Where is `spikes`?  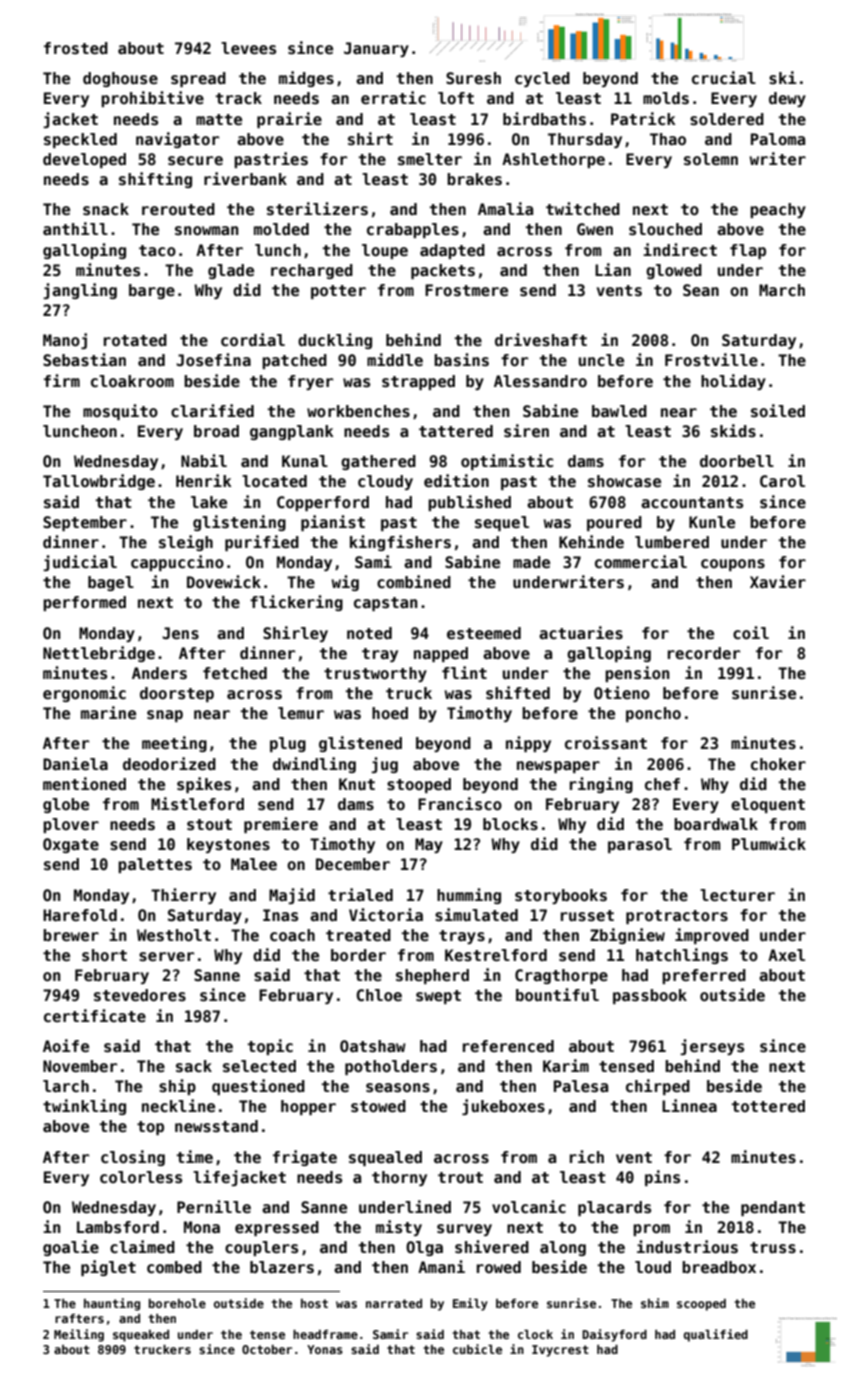 spikes is located at coordinates (204, 785).
